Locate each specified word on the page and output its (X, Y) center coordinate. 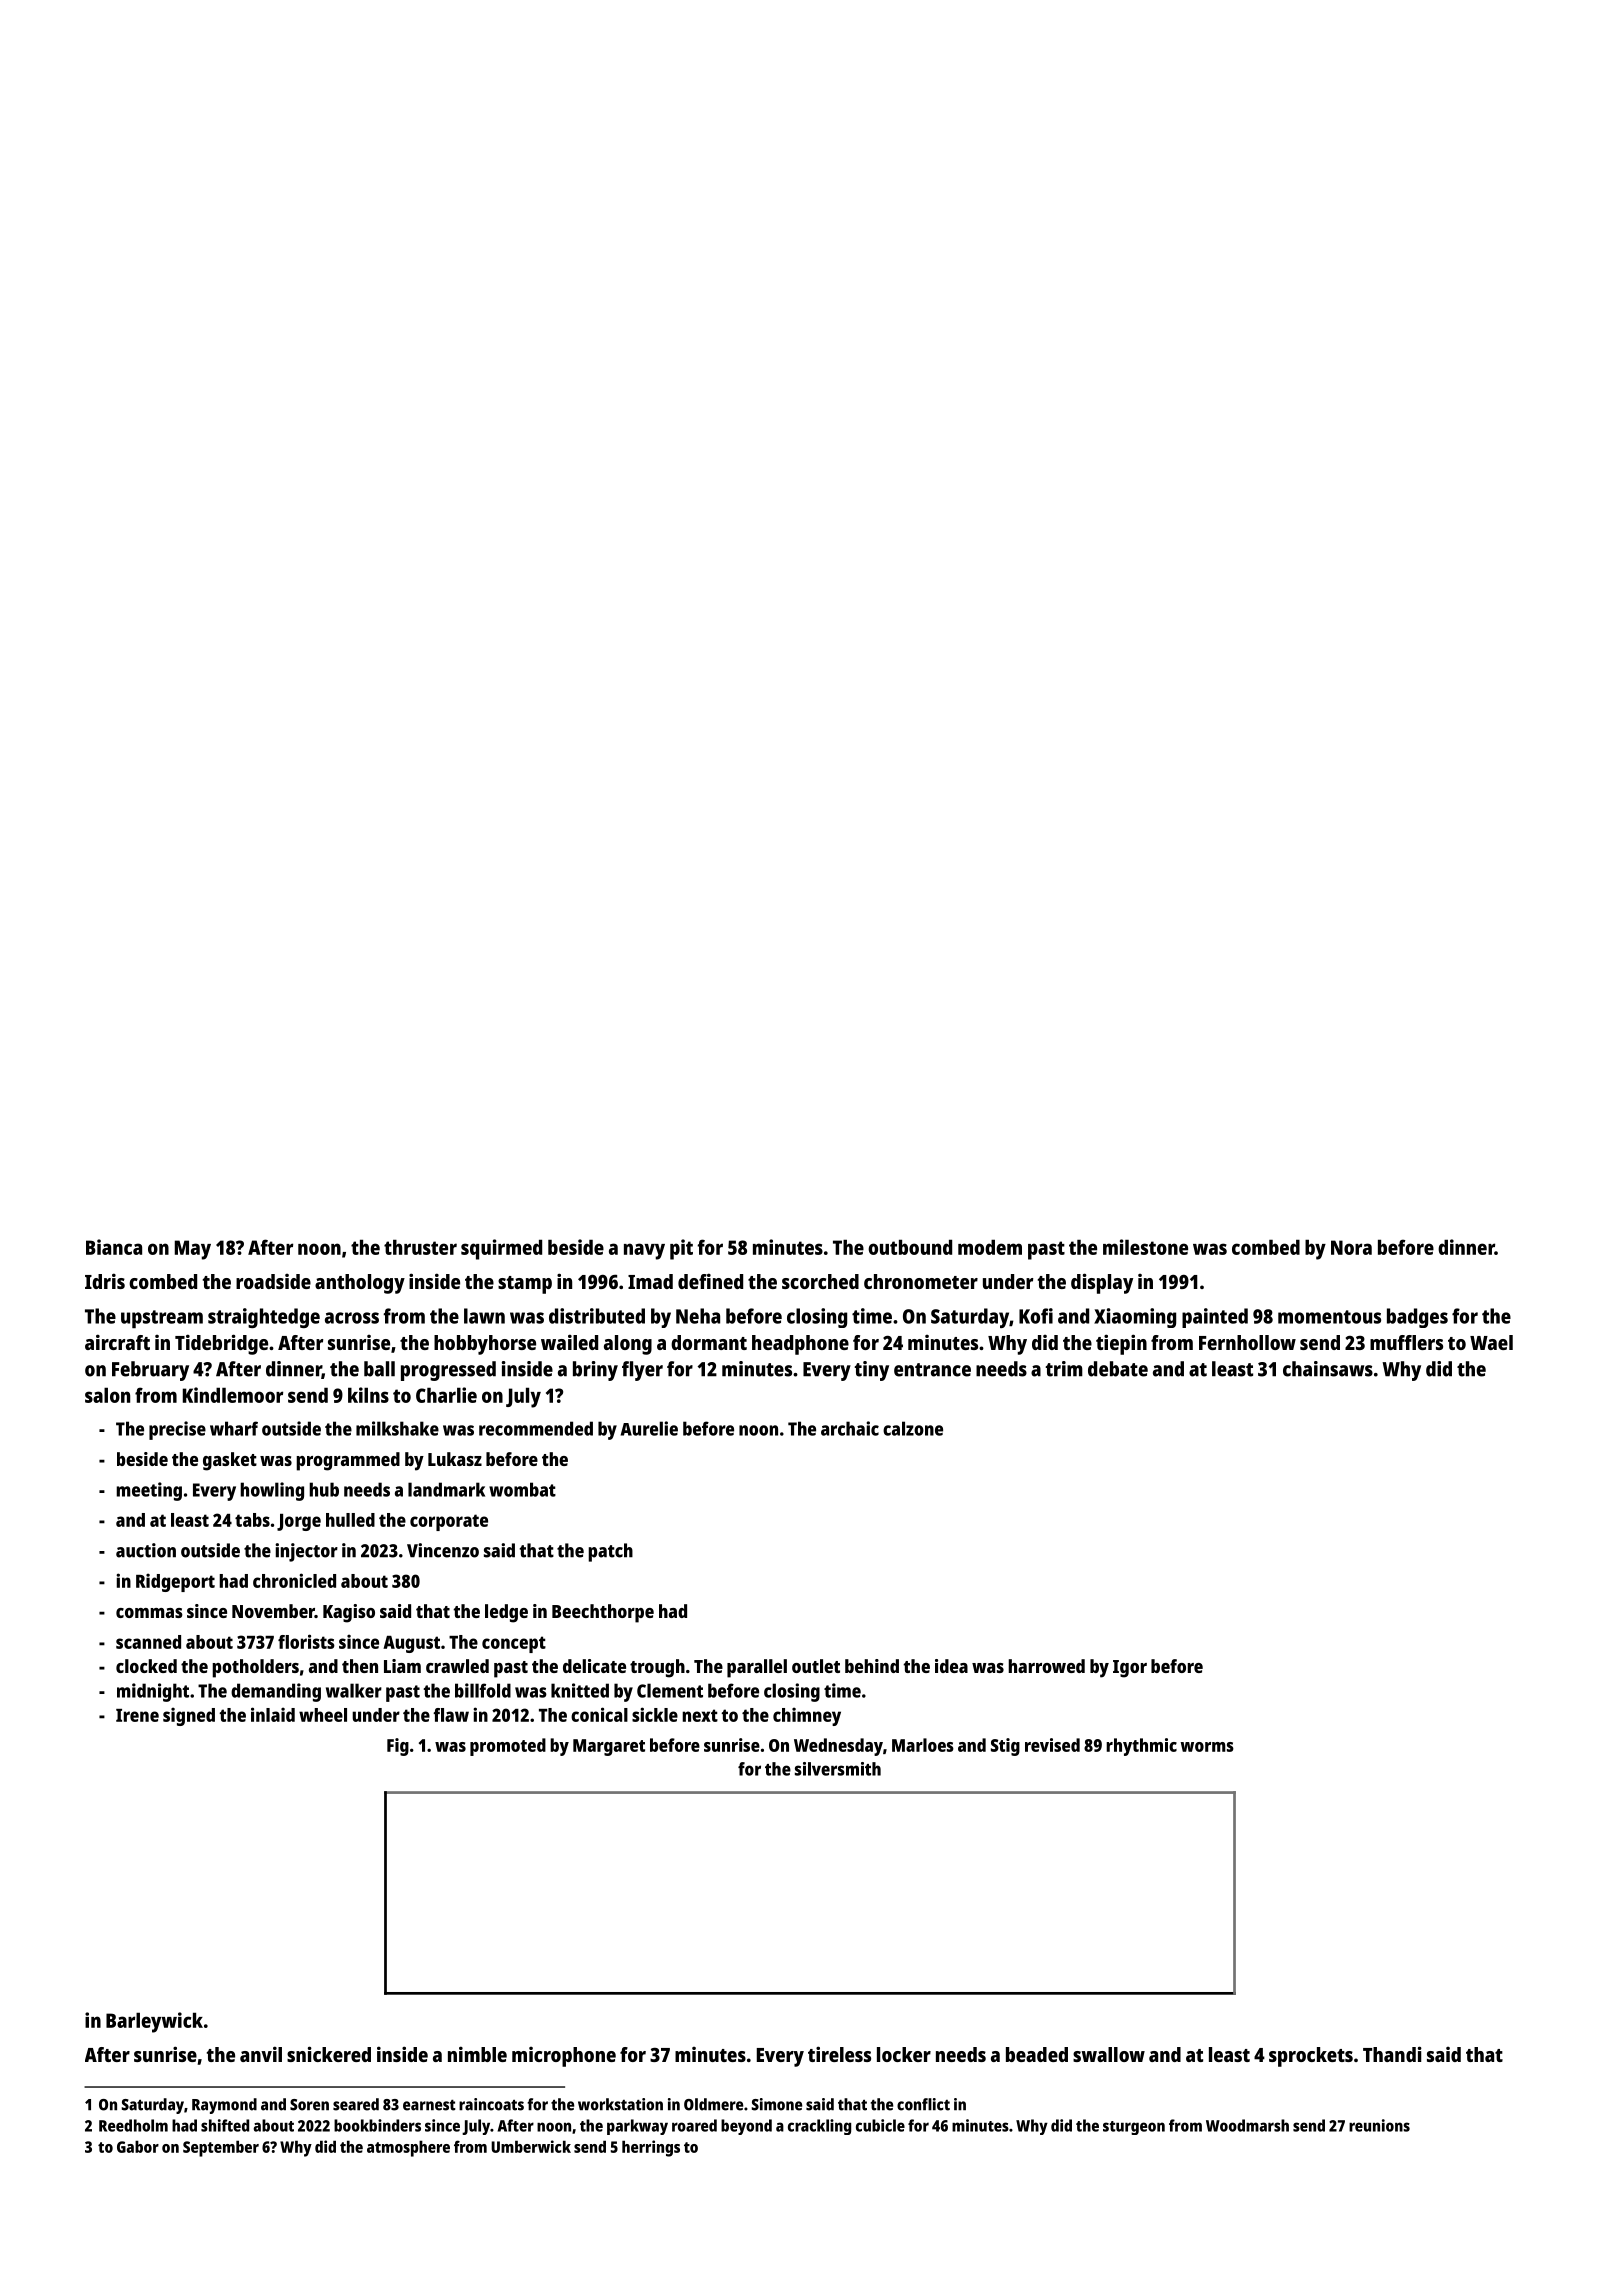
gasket (230, 1461)
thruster (420, 1247)
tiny (871, 1371)
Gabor (138, 2146)
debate (1118, 1369)
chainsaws (1328, 1369)
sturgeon (1134, 2128)
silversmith (838, 1769)
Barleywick (154, 2022)
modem (990, 1247)
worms (1207, 1747)
